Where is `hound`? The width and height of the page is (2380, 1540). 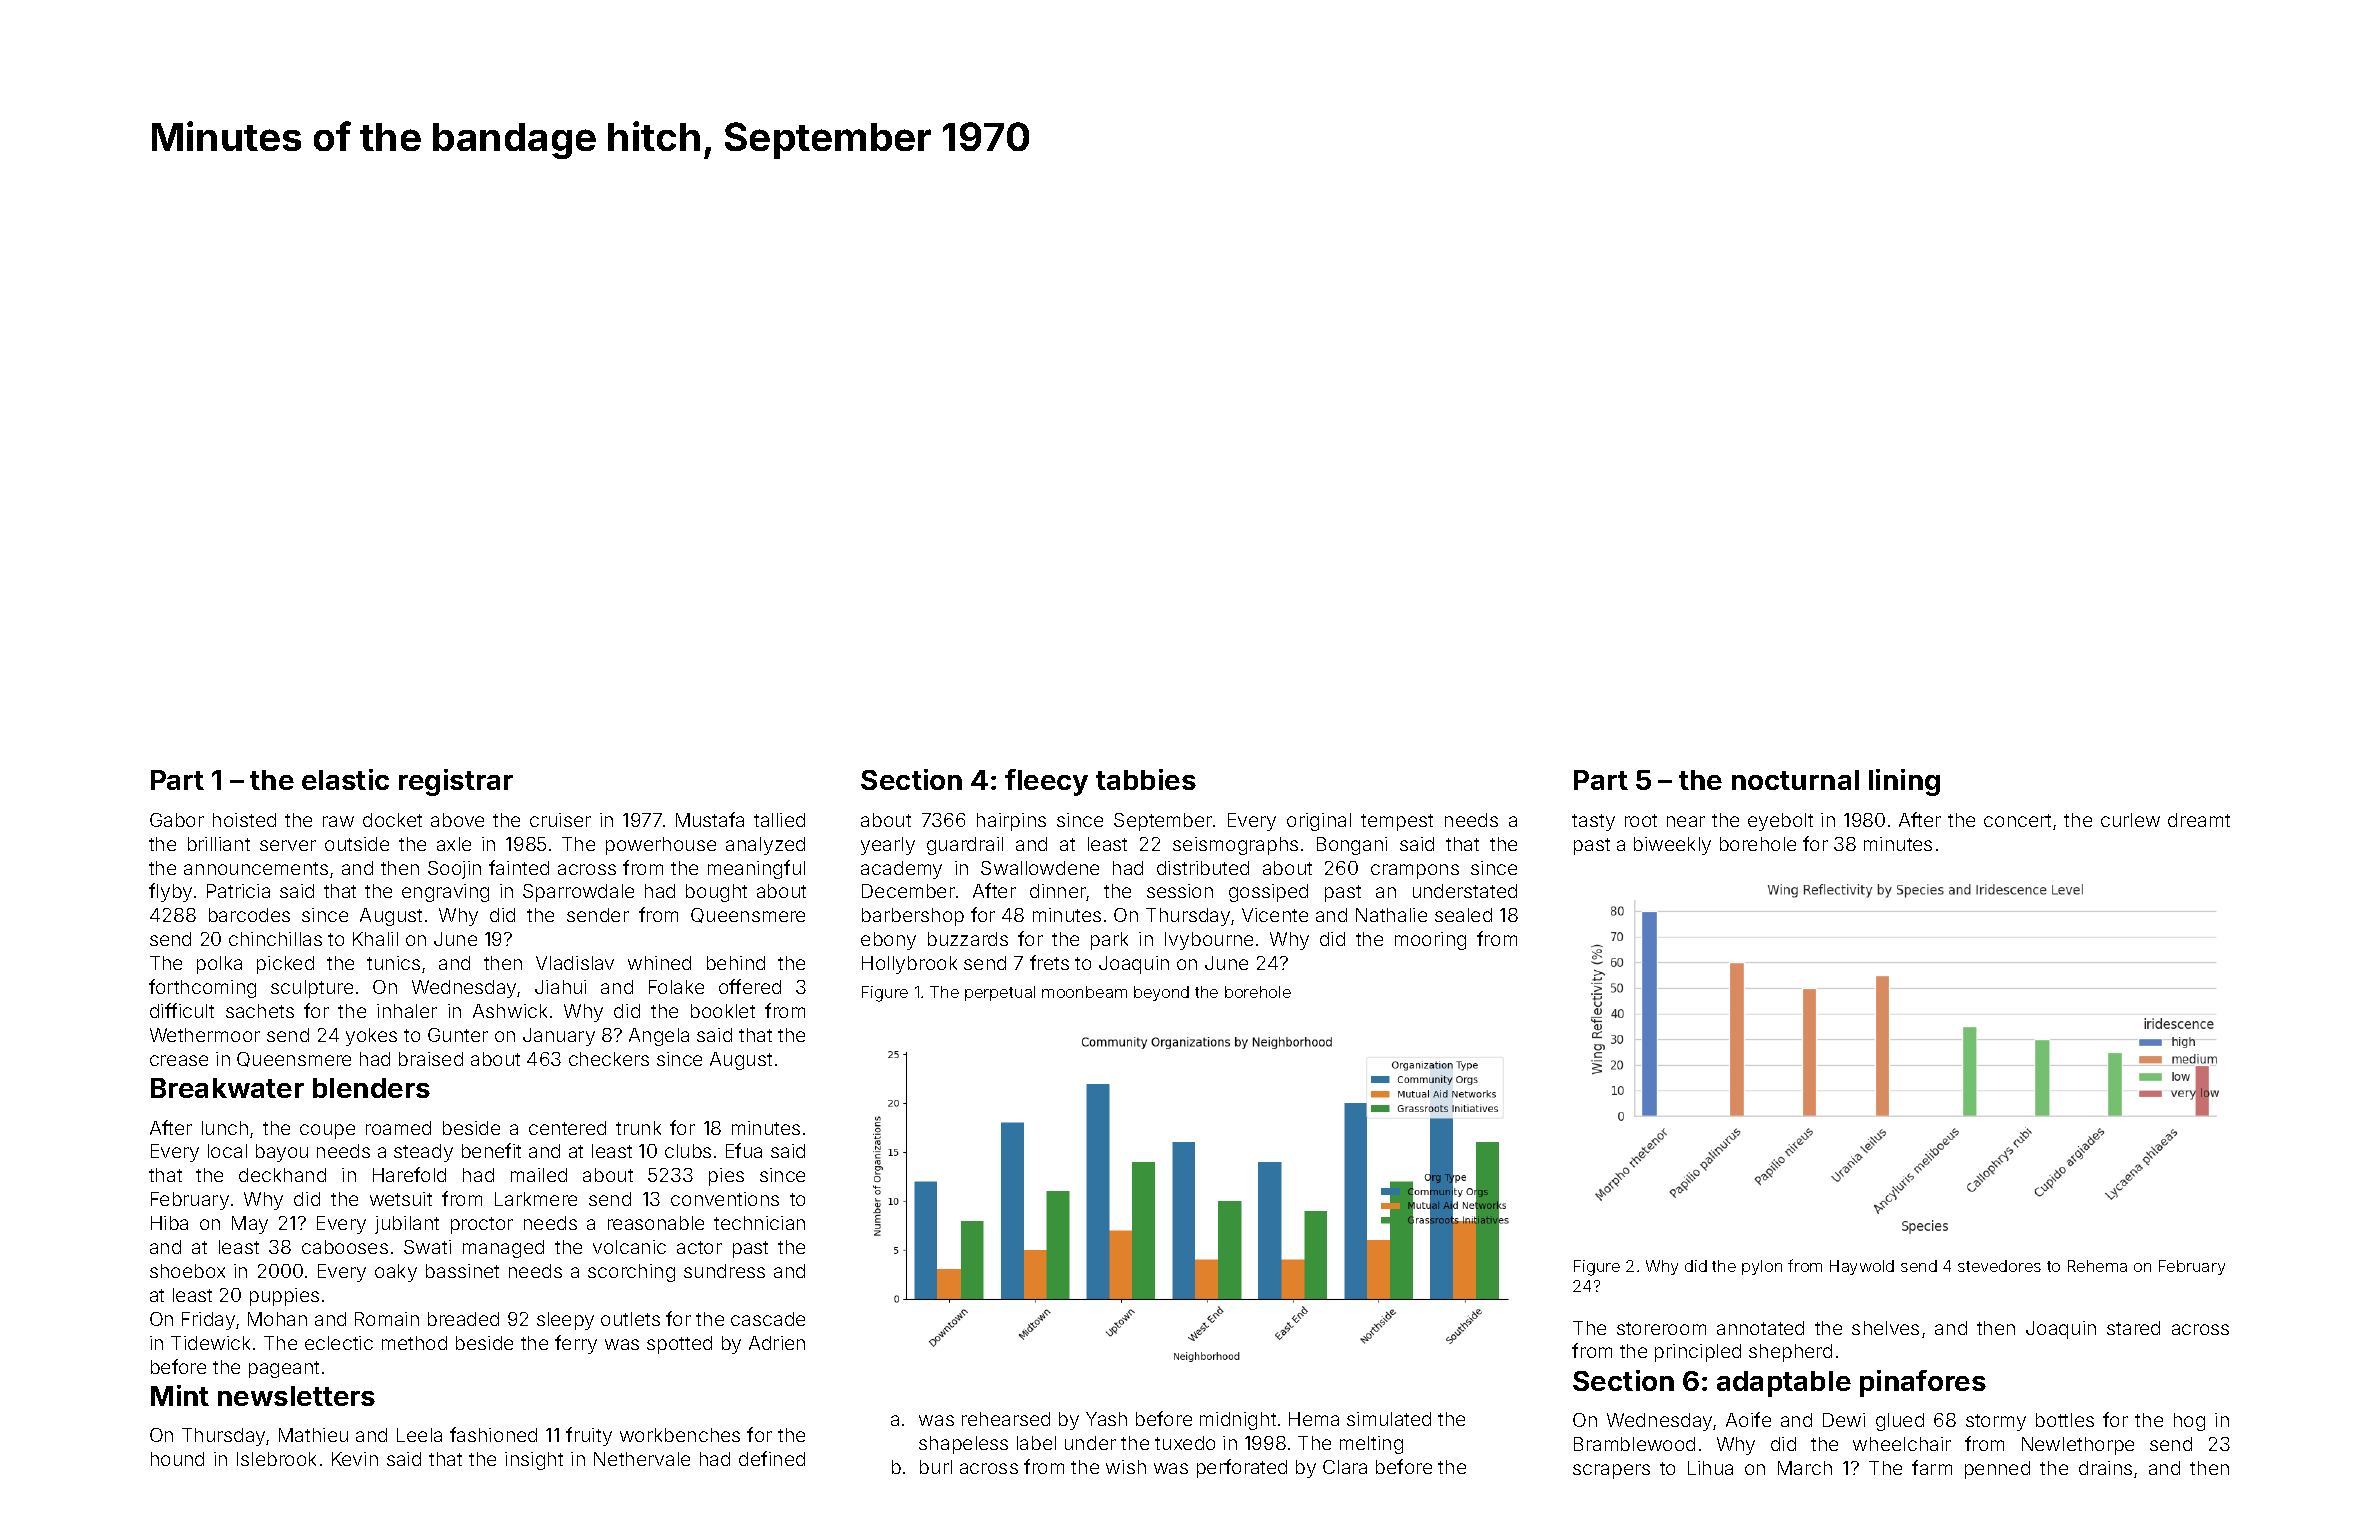 hound is located at coordinates (177, 1459).
